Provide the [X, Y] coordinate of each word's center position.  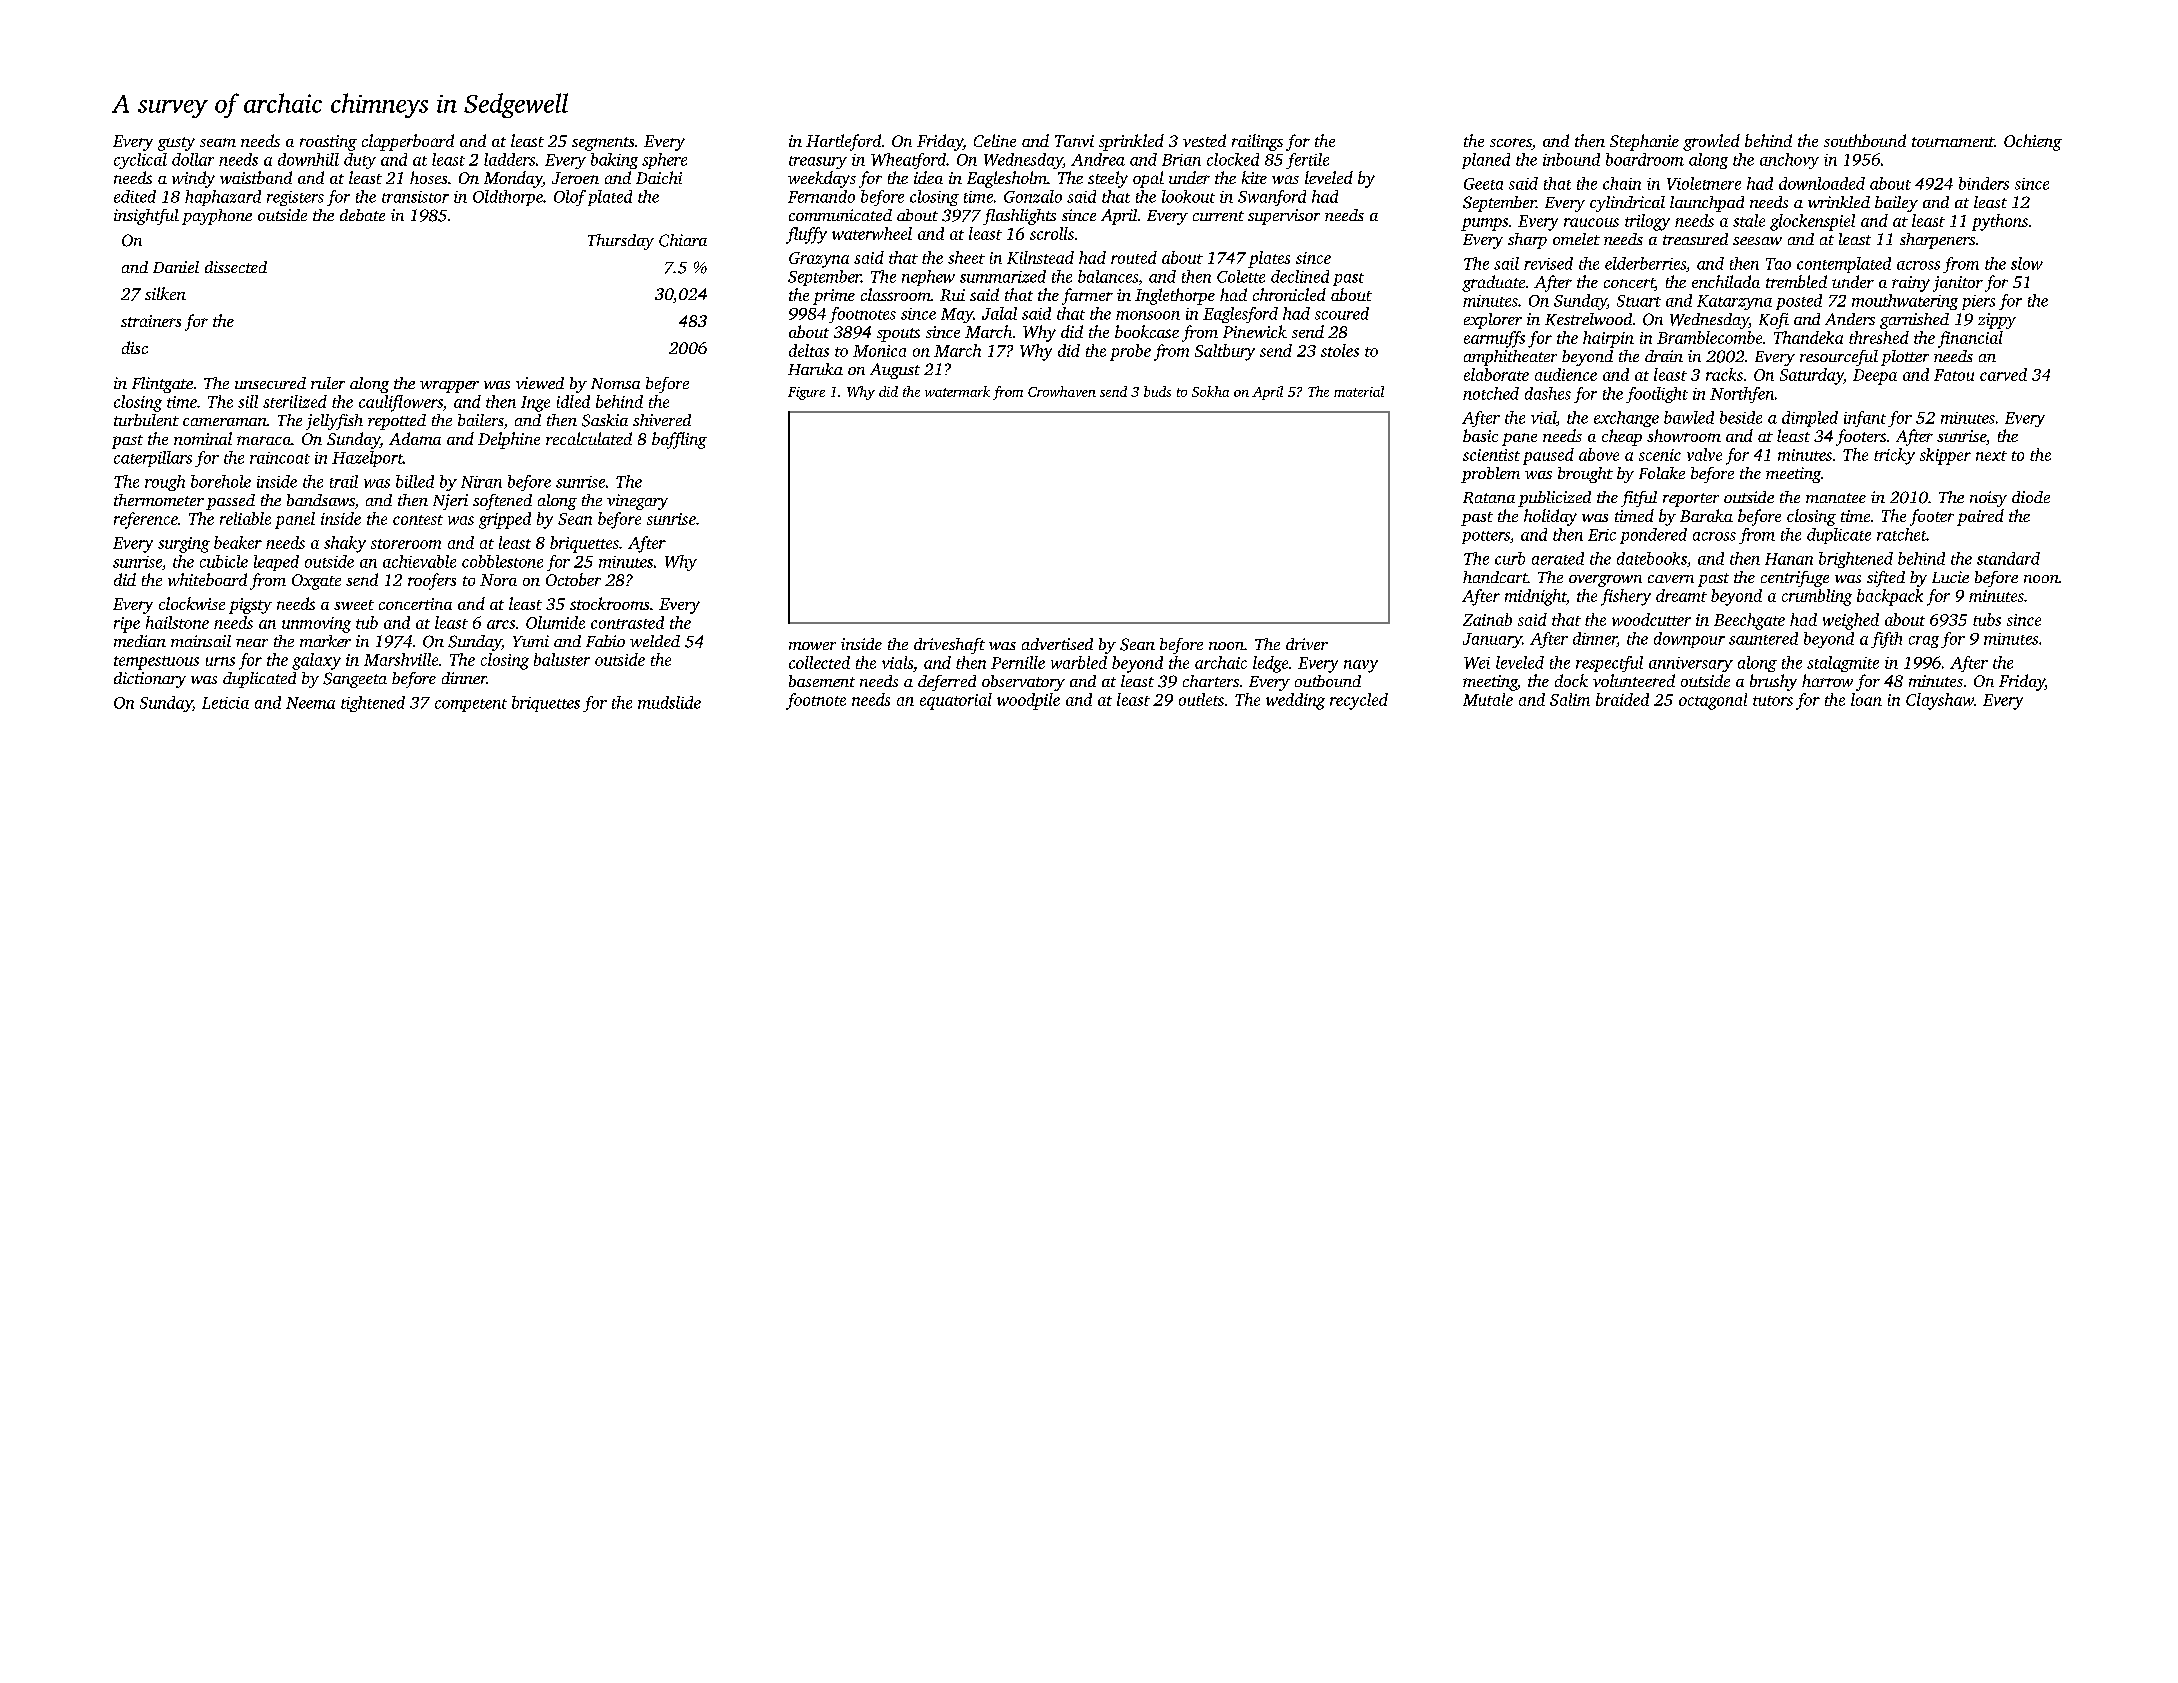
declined [1300, 276]
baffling [679, 440]
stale [1749, 220]
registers [295, 198]
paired [1980, 517]
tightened [373, 704]
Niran [481, 482]
